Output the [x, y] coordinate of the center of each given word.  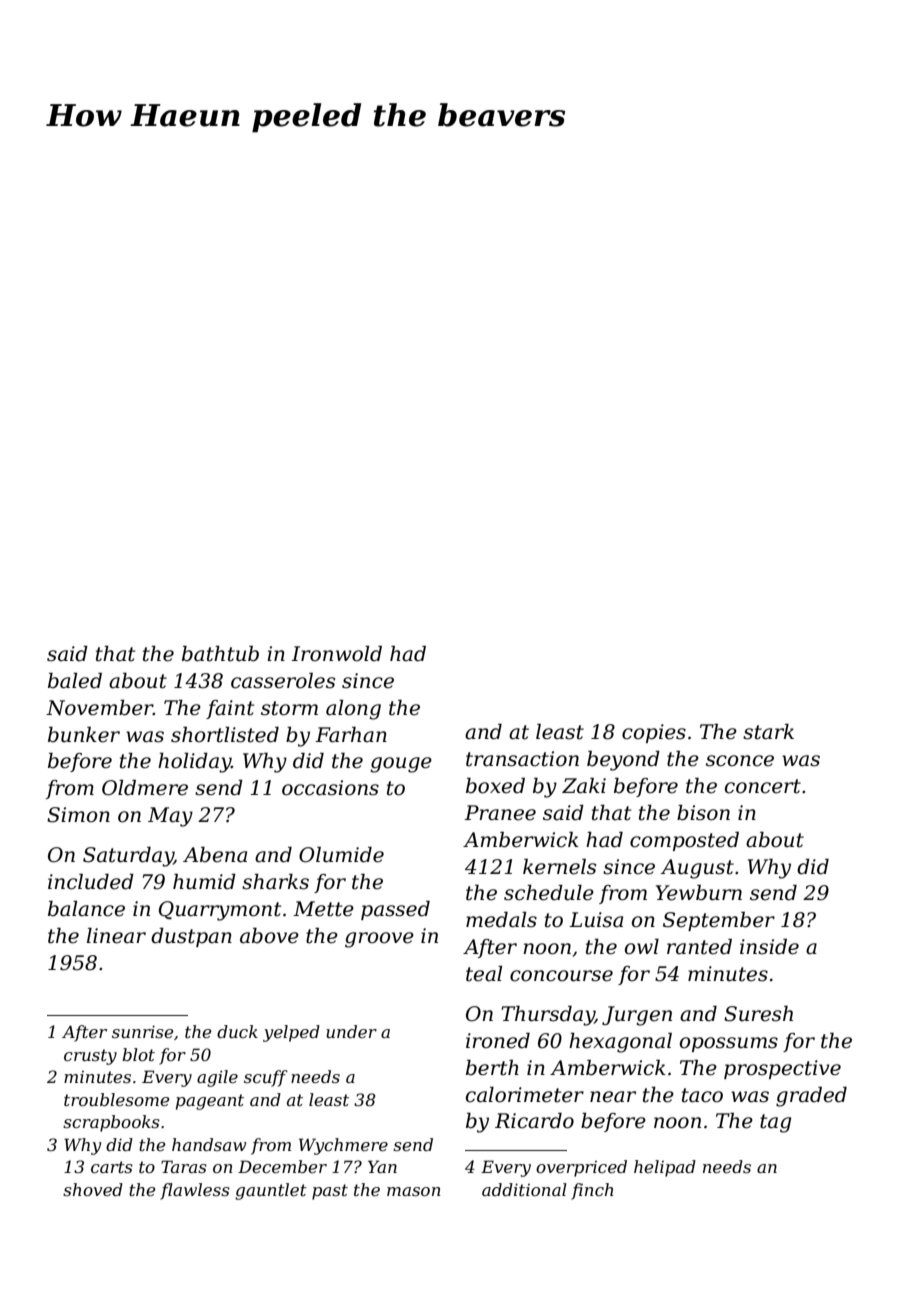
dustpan [191, 937]
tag [775, 1123]
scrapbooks [111, 1123]
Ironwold [336, 654]
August [697, 869]
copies [654, 733]
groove [379, 940]
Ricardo [534, 1121]
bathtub [220, 654]
